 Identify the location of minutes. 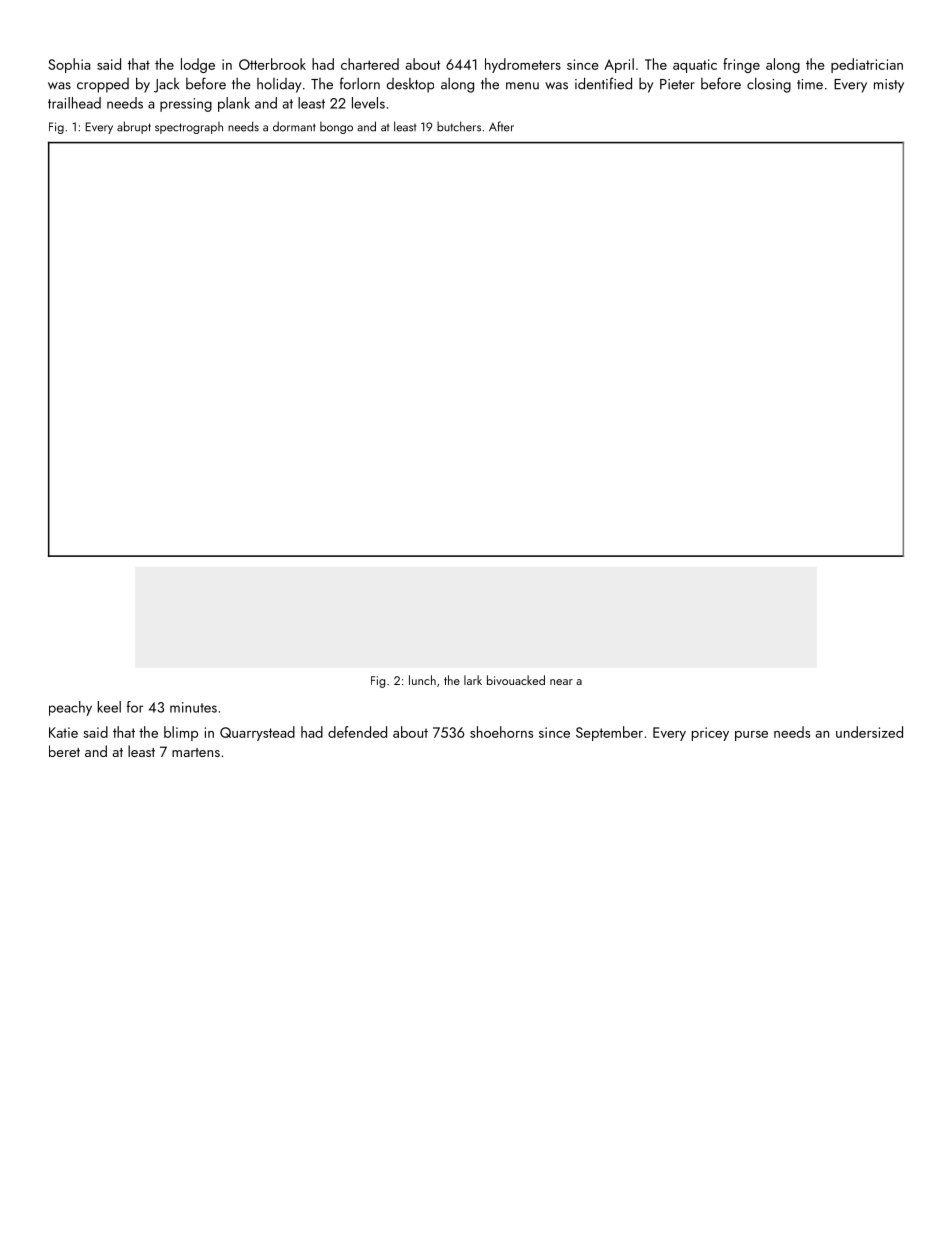
(193, 707).
